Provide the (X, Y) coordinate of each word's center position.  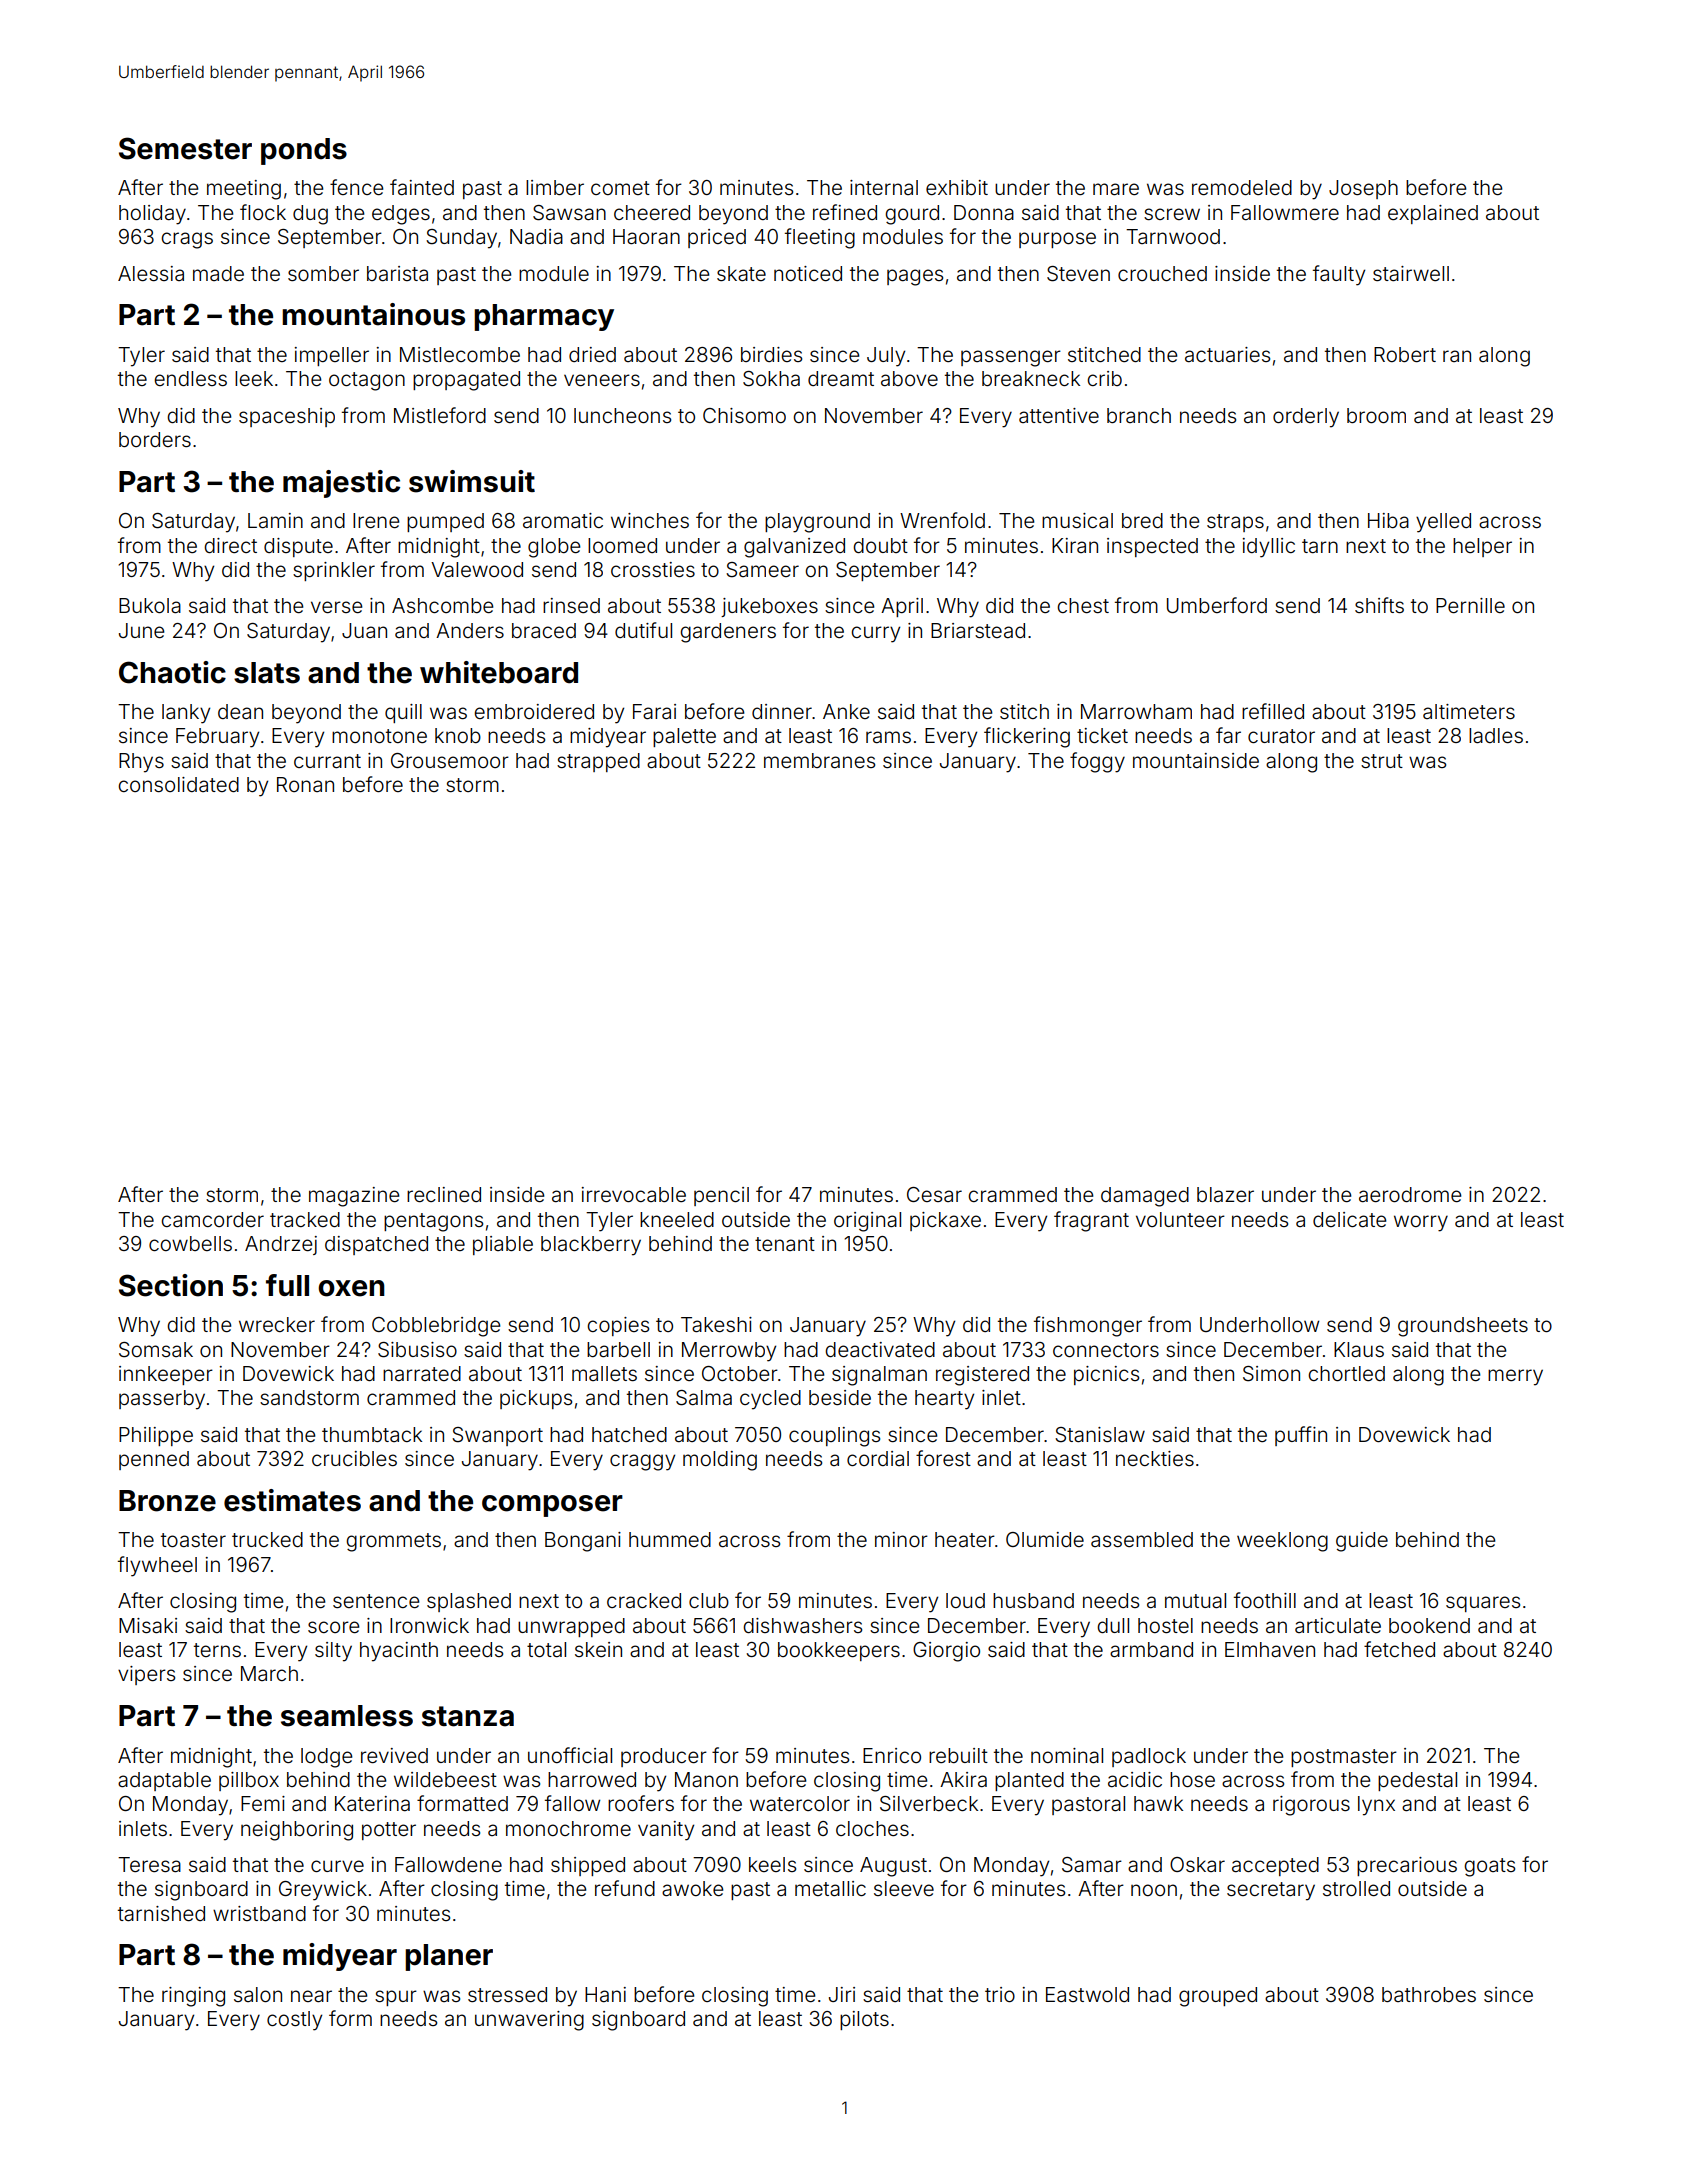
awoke (692, 1888)
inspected (1152, 547)
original (867, 1222)
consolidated (178, 784)
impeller (332, 356)
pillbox (249, 1781)
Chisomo (744, 415)
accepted (1275, 1866)
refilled (1273, 711)
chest (1083, 605)
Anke (846, 711)
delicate (1349, 1219)
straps (1235, 523)
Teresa (149, 1864)
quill (403, 713)
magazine (354, 1197)
